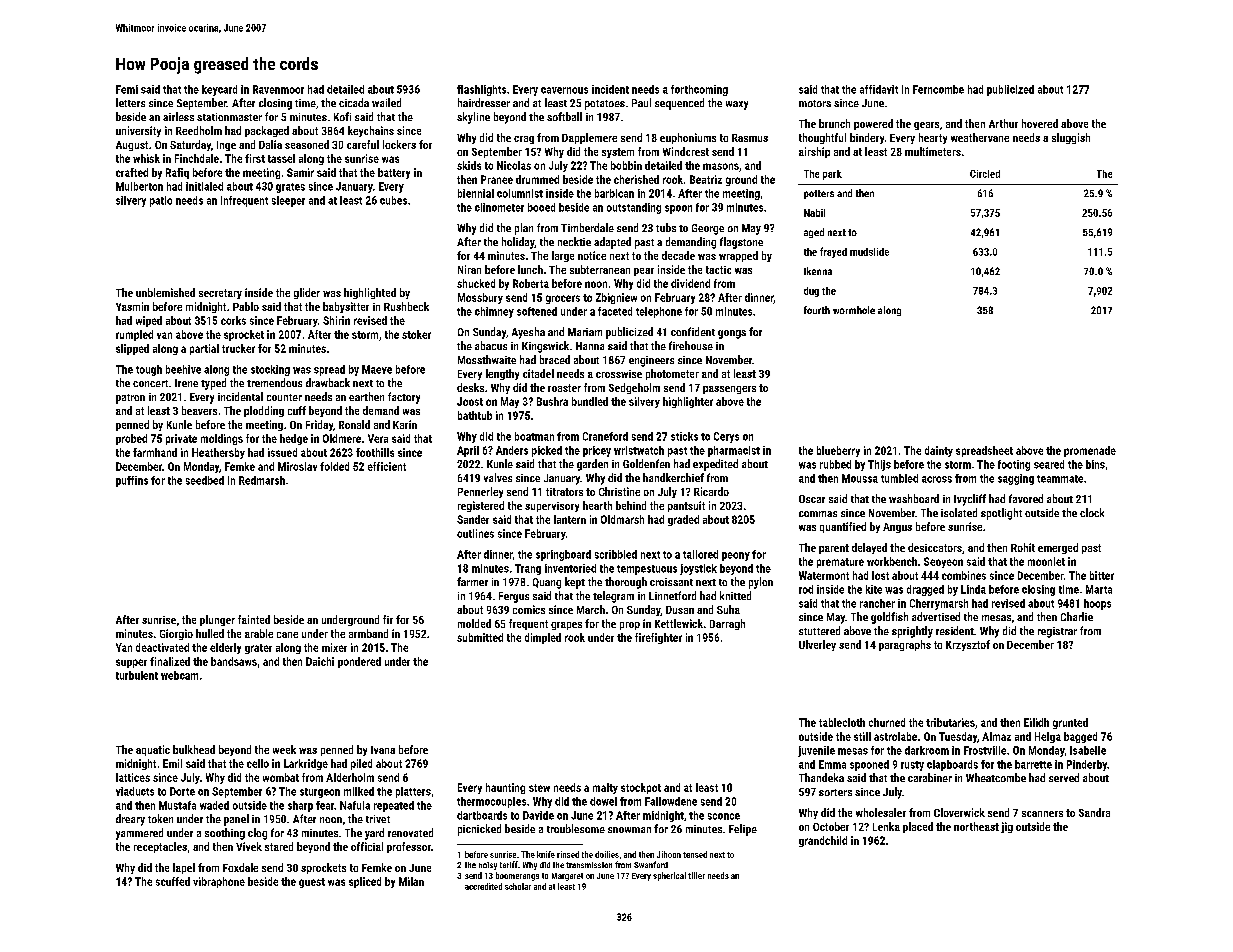 This page has width=1233, height=952. I want to click on bindery, so click(867, 138).
